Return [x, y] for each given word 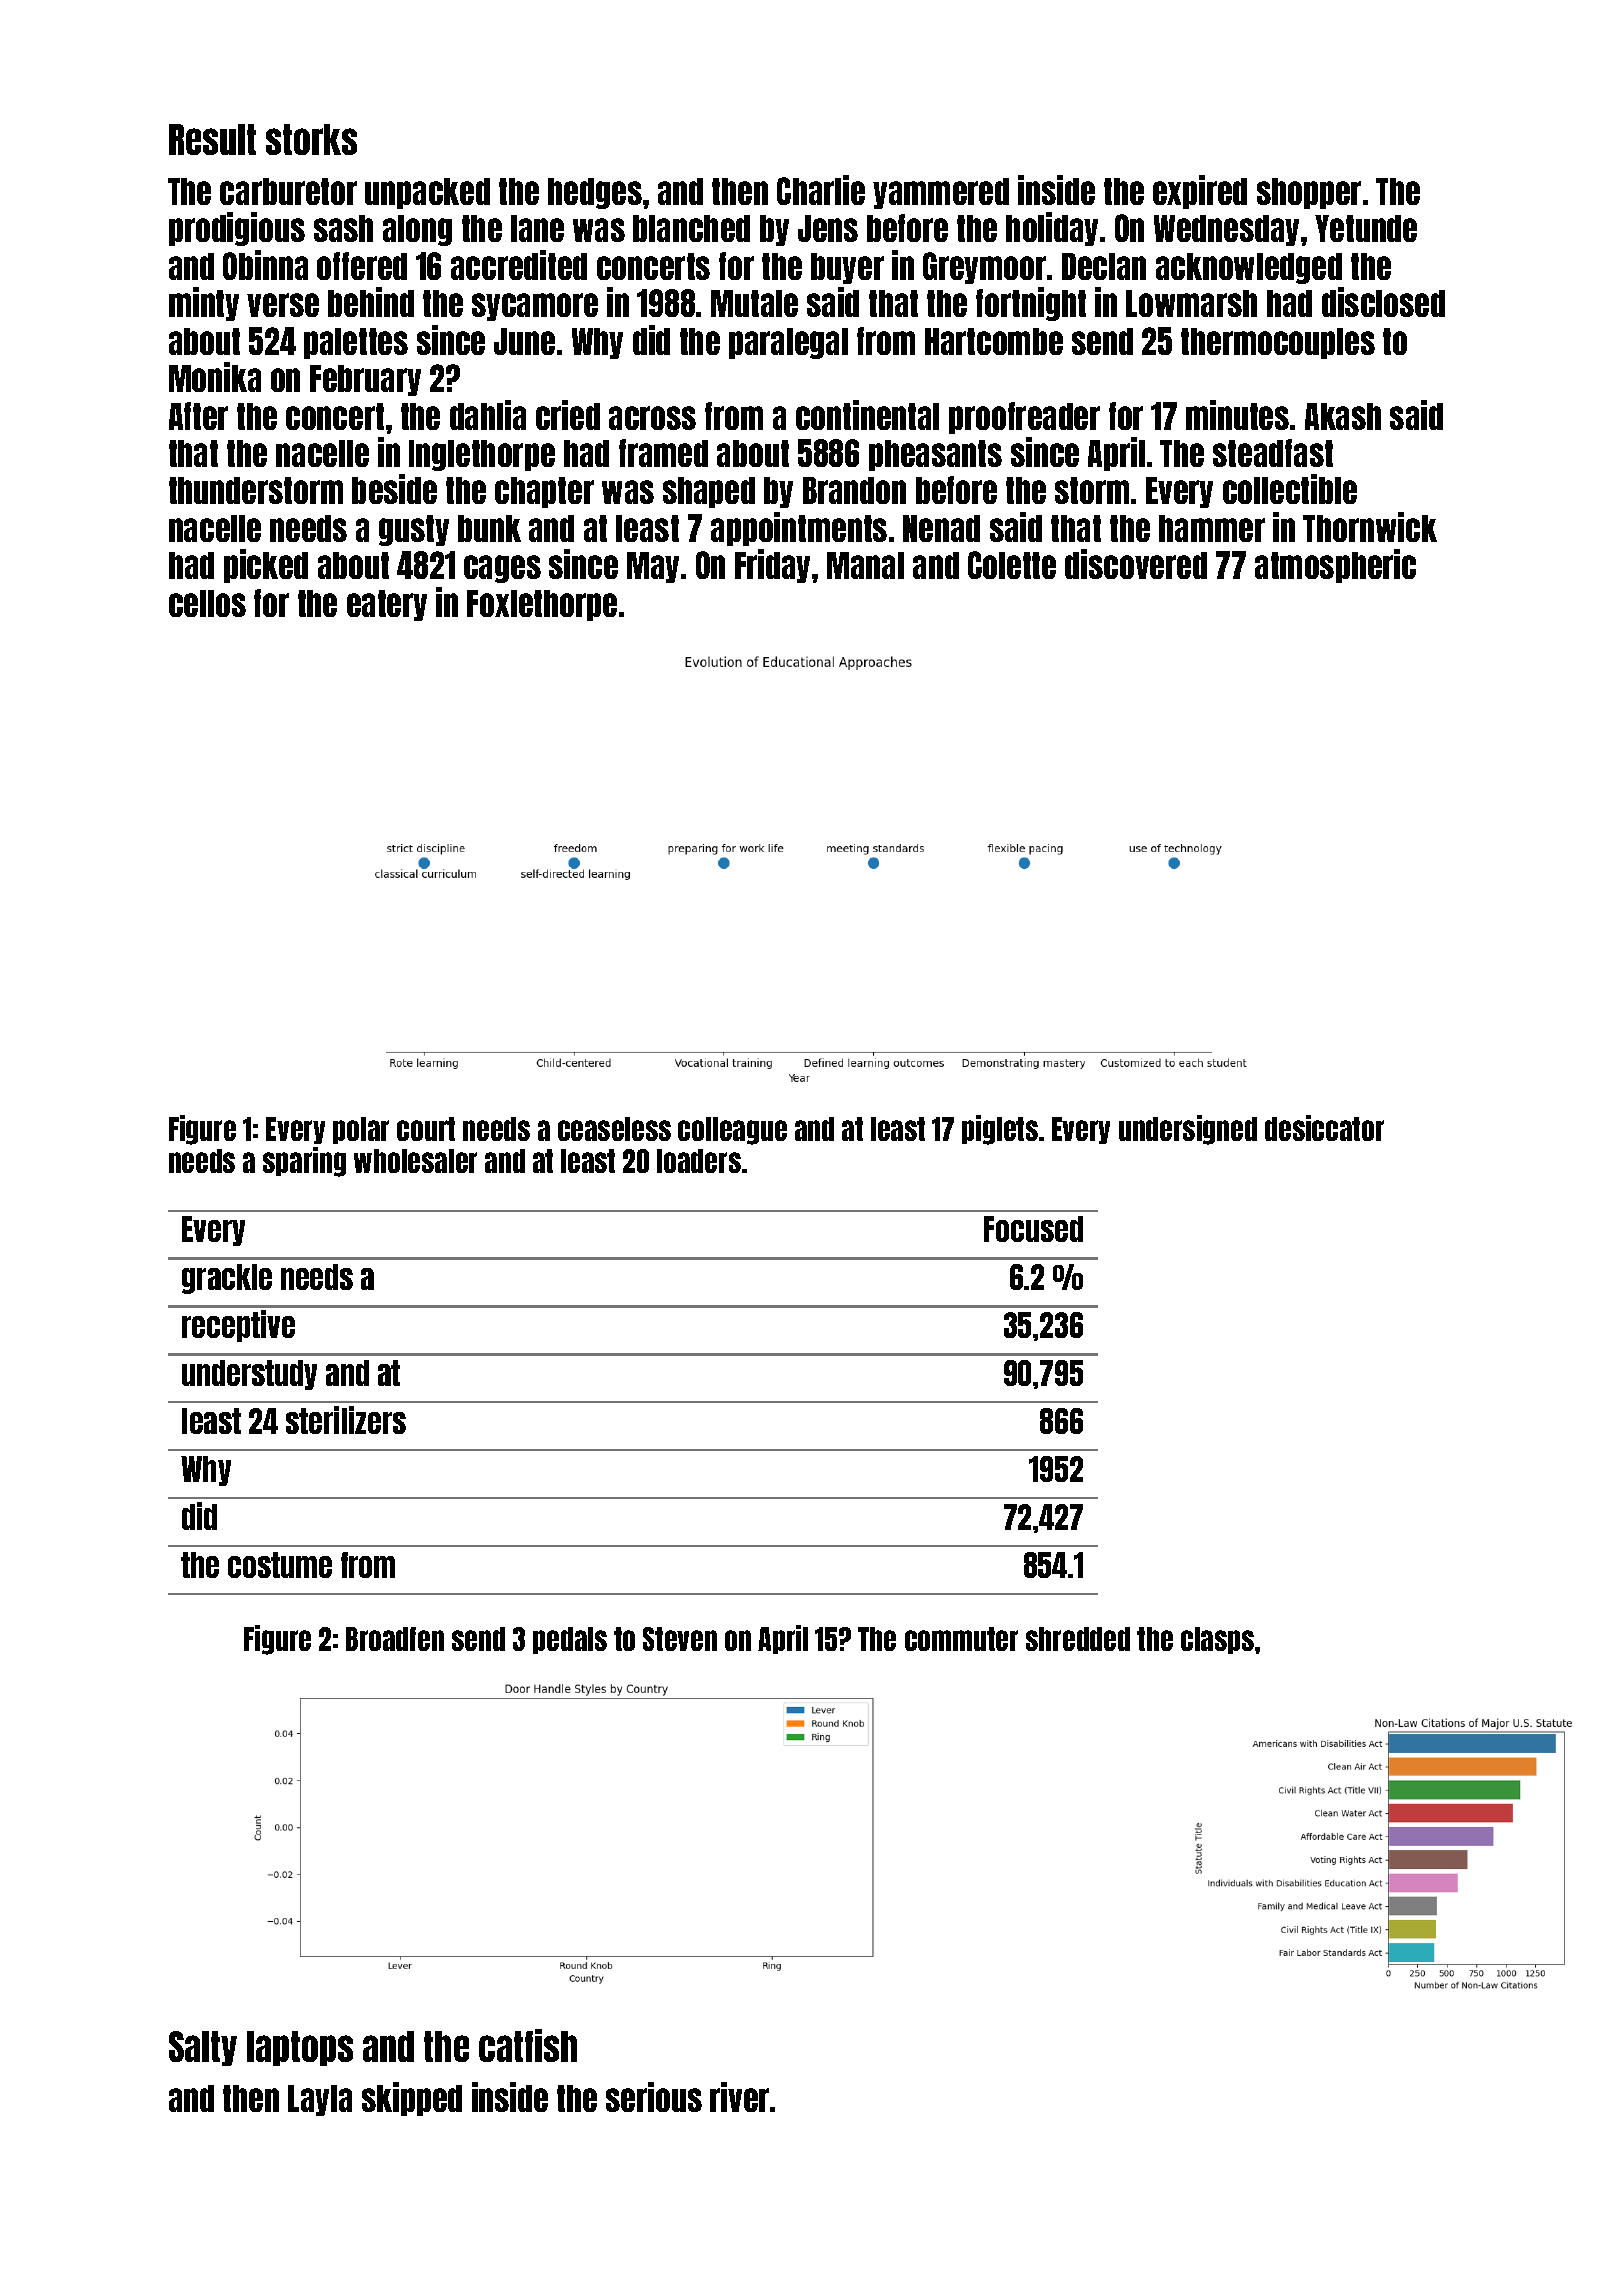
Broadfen [395, 1639]
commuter [961, 1639]
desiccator [1324, 1128]
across [652, 418]
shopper [1309, 193]
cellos [207, 603]
